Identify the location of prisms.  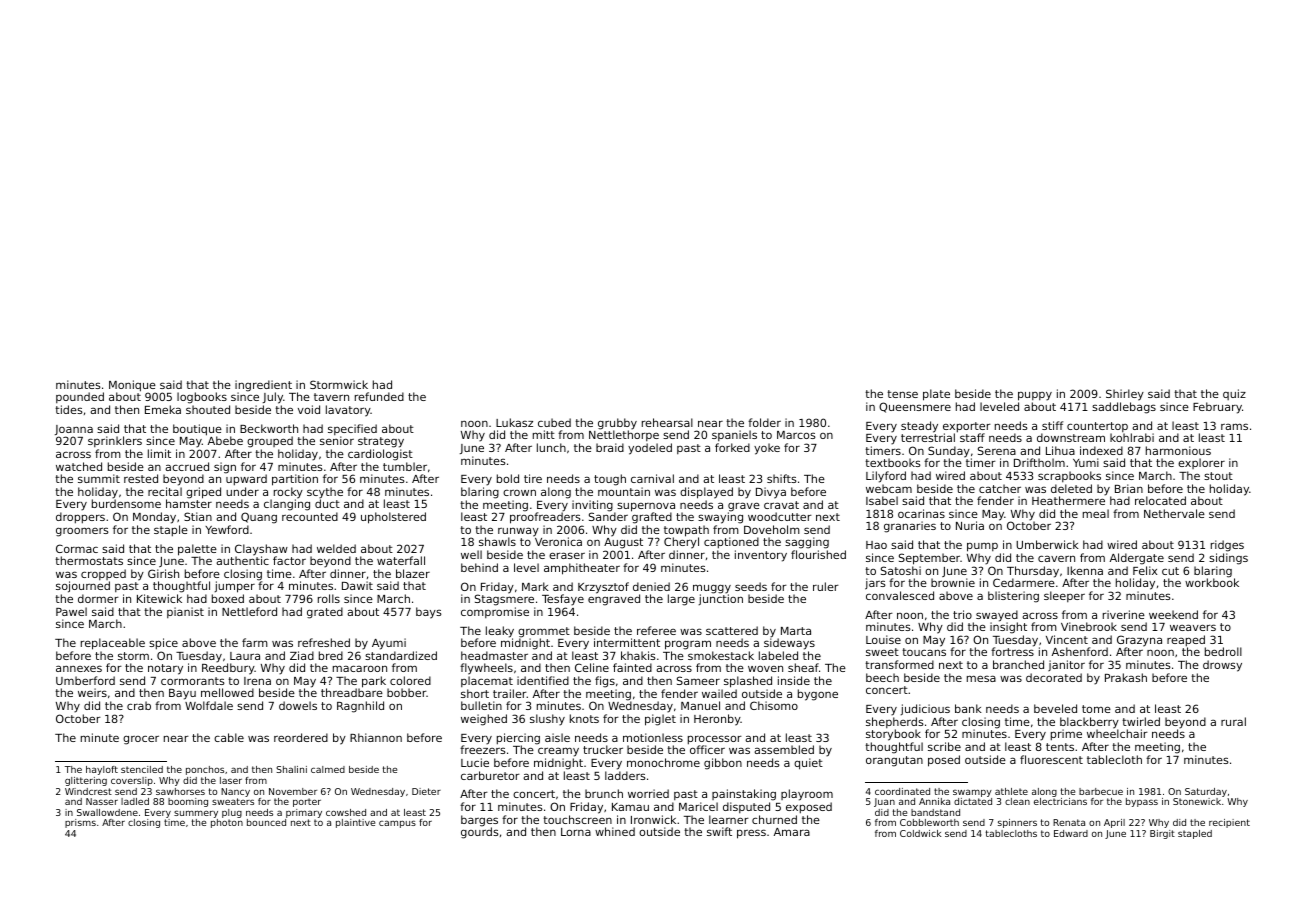
(80, 823).
